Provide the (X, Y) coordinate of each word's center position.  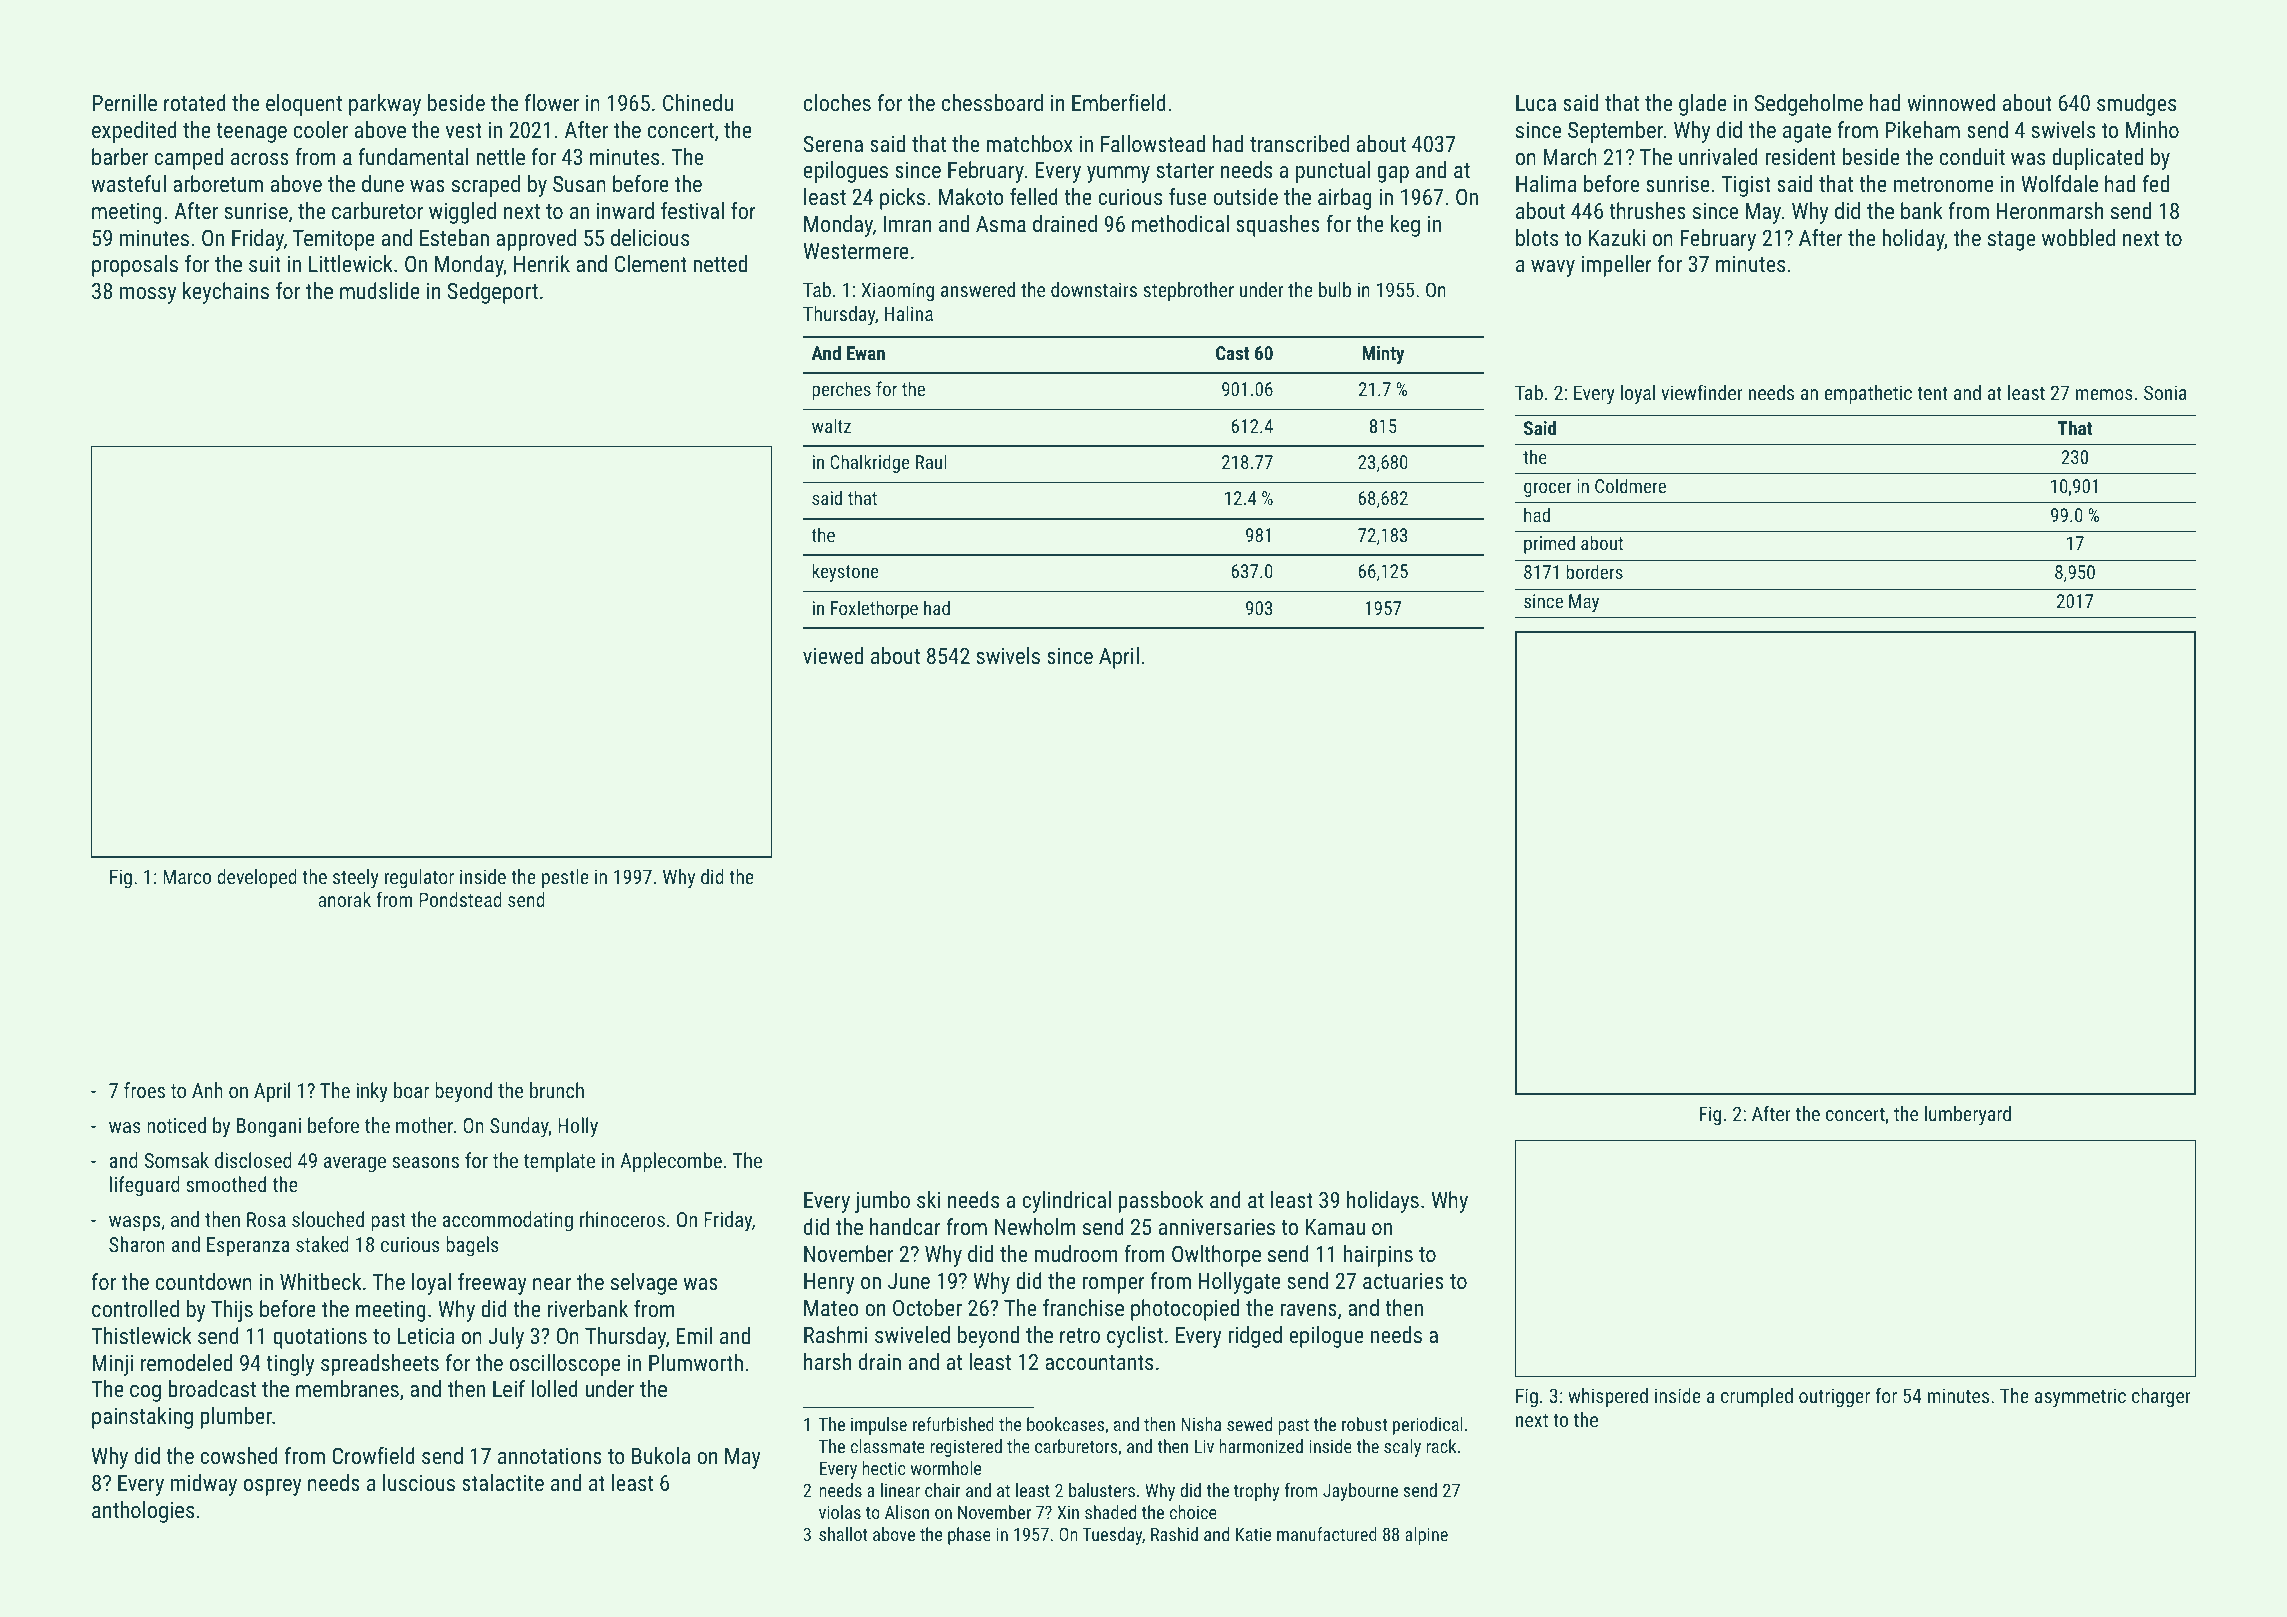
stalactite (503, 1482)
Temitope (334, 240)
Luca (1536, 103)
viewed (833, 655)
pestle (565, 878)
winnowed (1951, 102)
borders (1594, 571)
